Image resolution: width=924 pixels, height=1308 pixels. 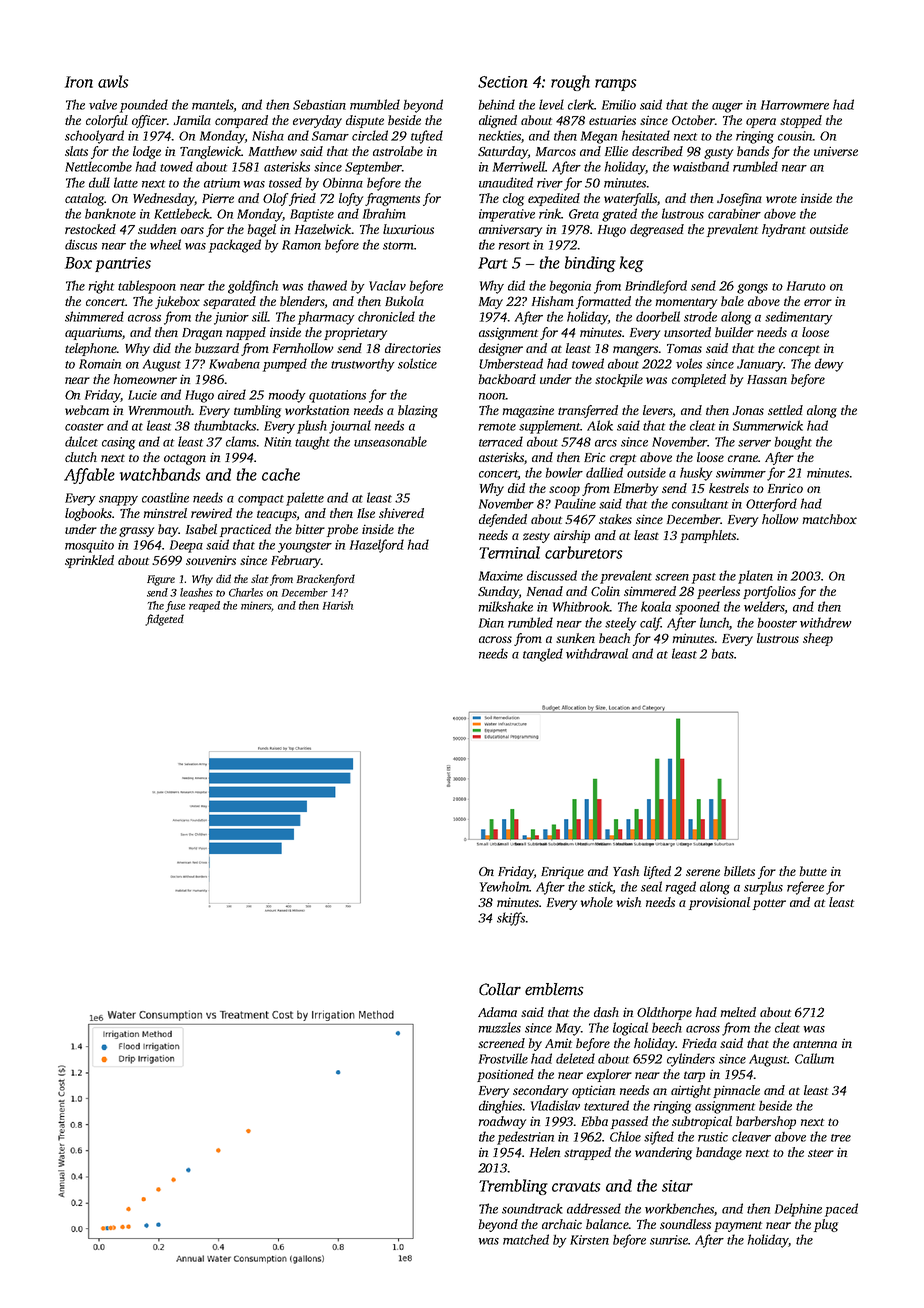 I want to click on dinghies, so click(x=500, y=1107).
